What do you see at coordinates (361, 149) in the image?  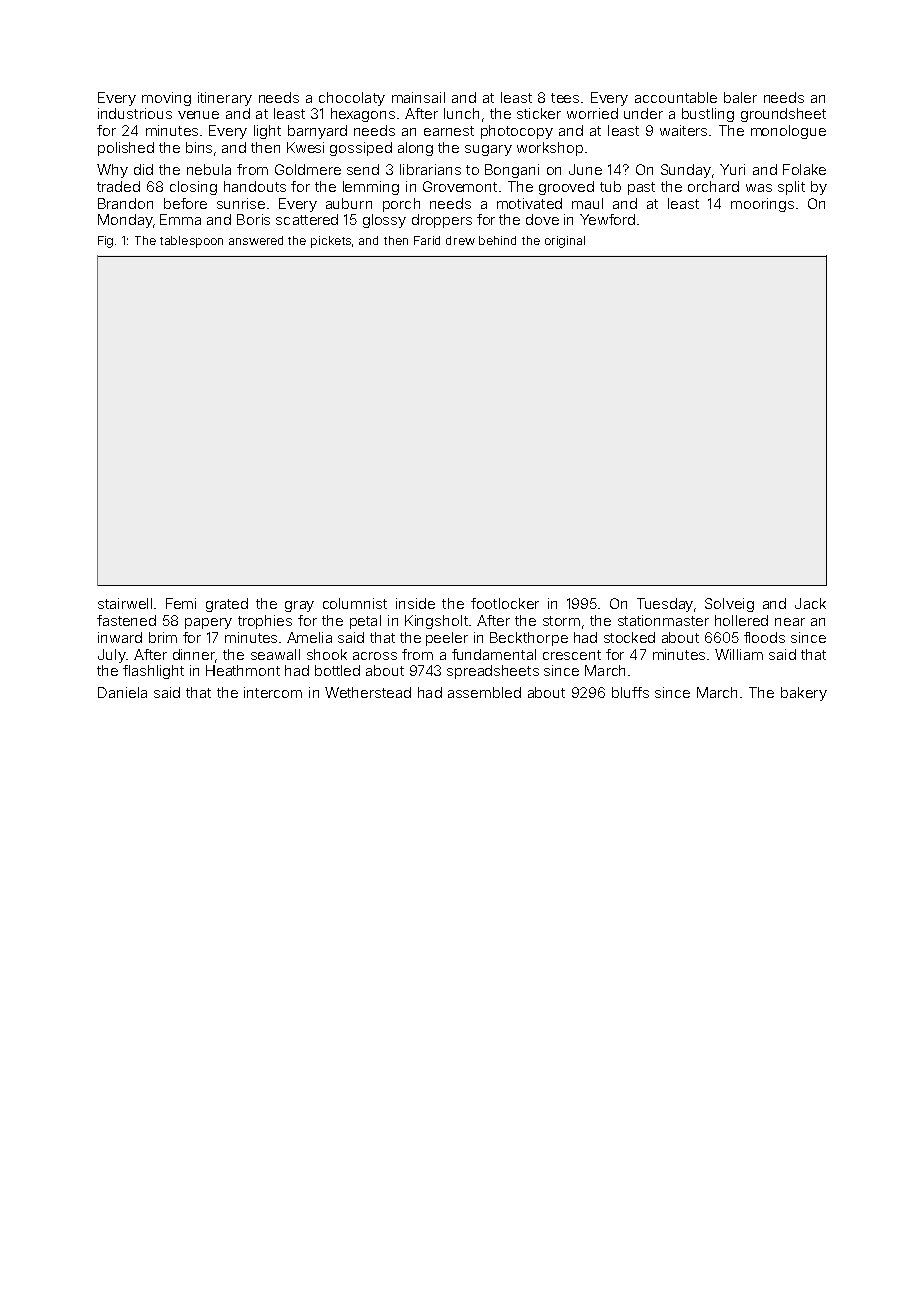 I see `gossiped` at bounding box center [361, 149].
